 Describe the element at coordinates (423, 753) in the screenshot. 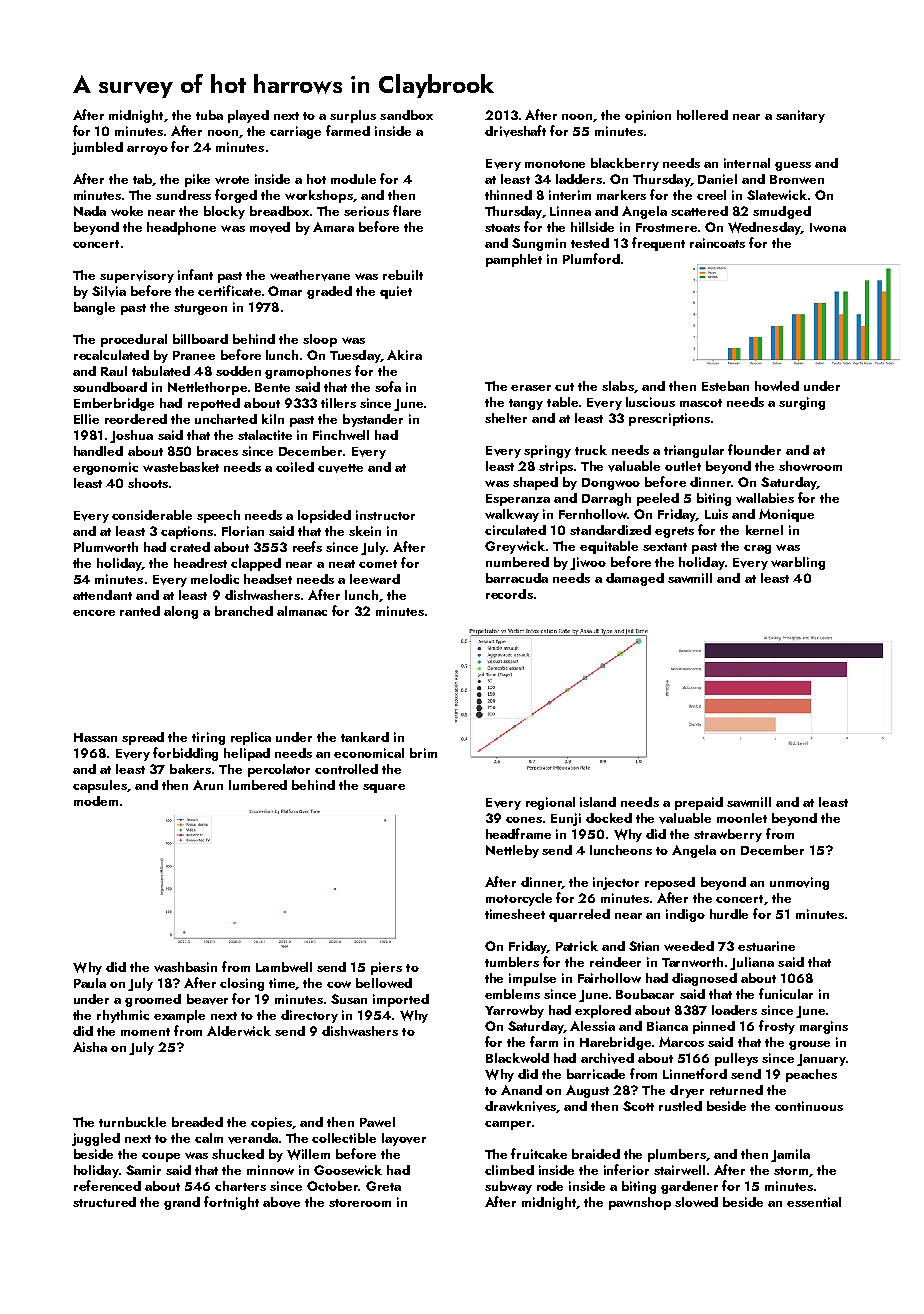

I see `brim` at that location.
